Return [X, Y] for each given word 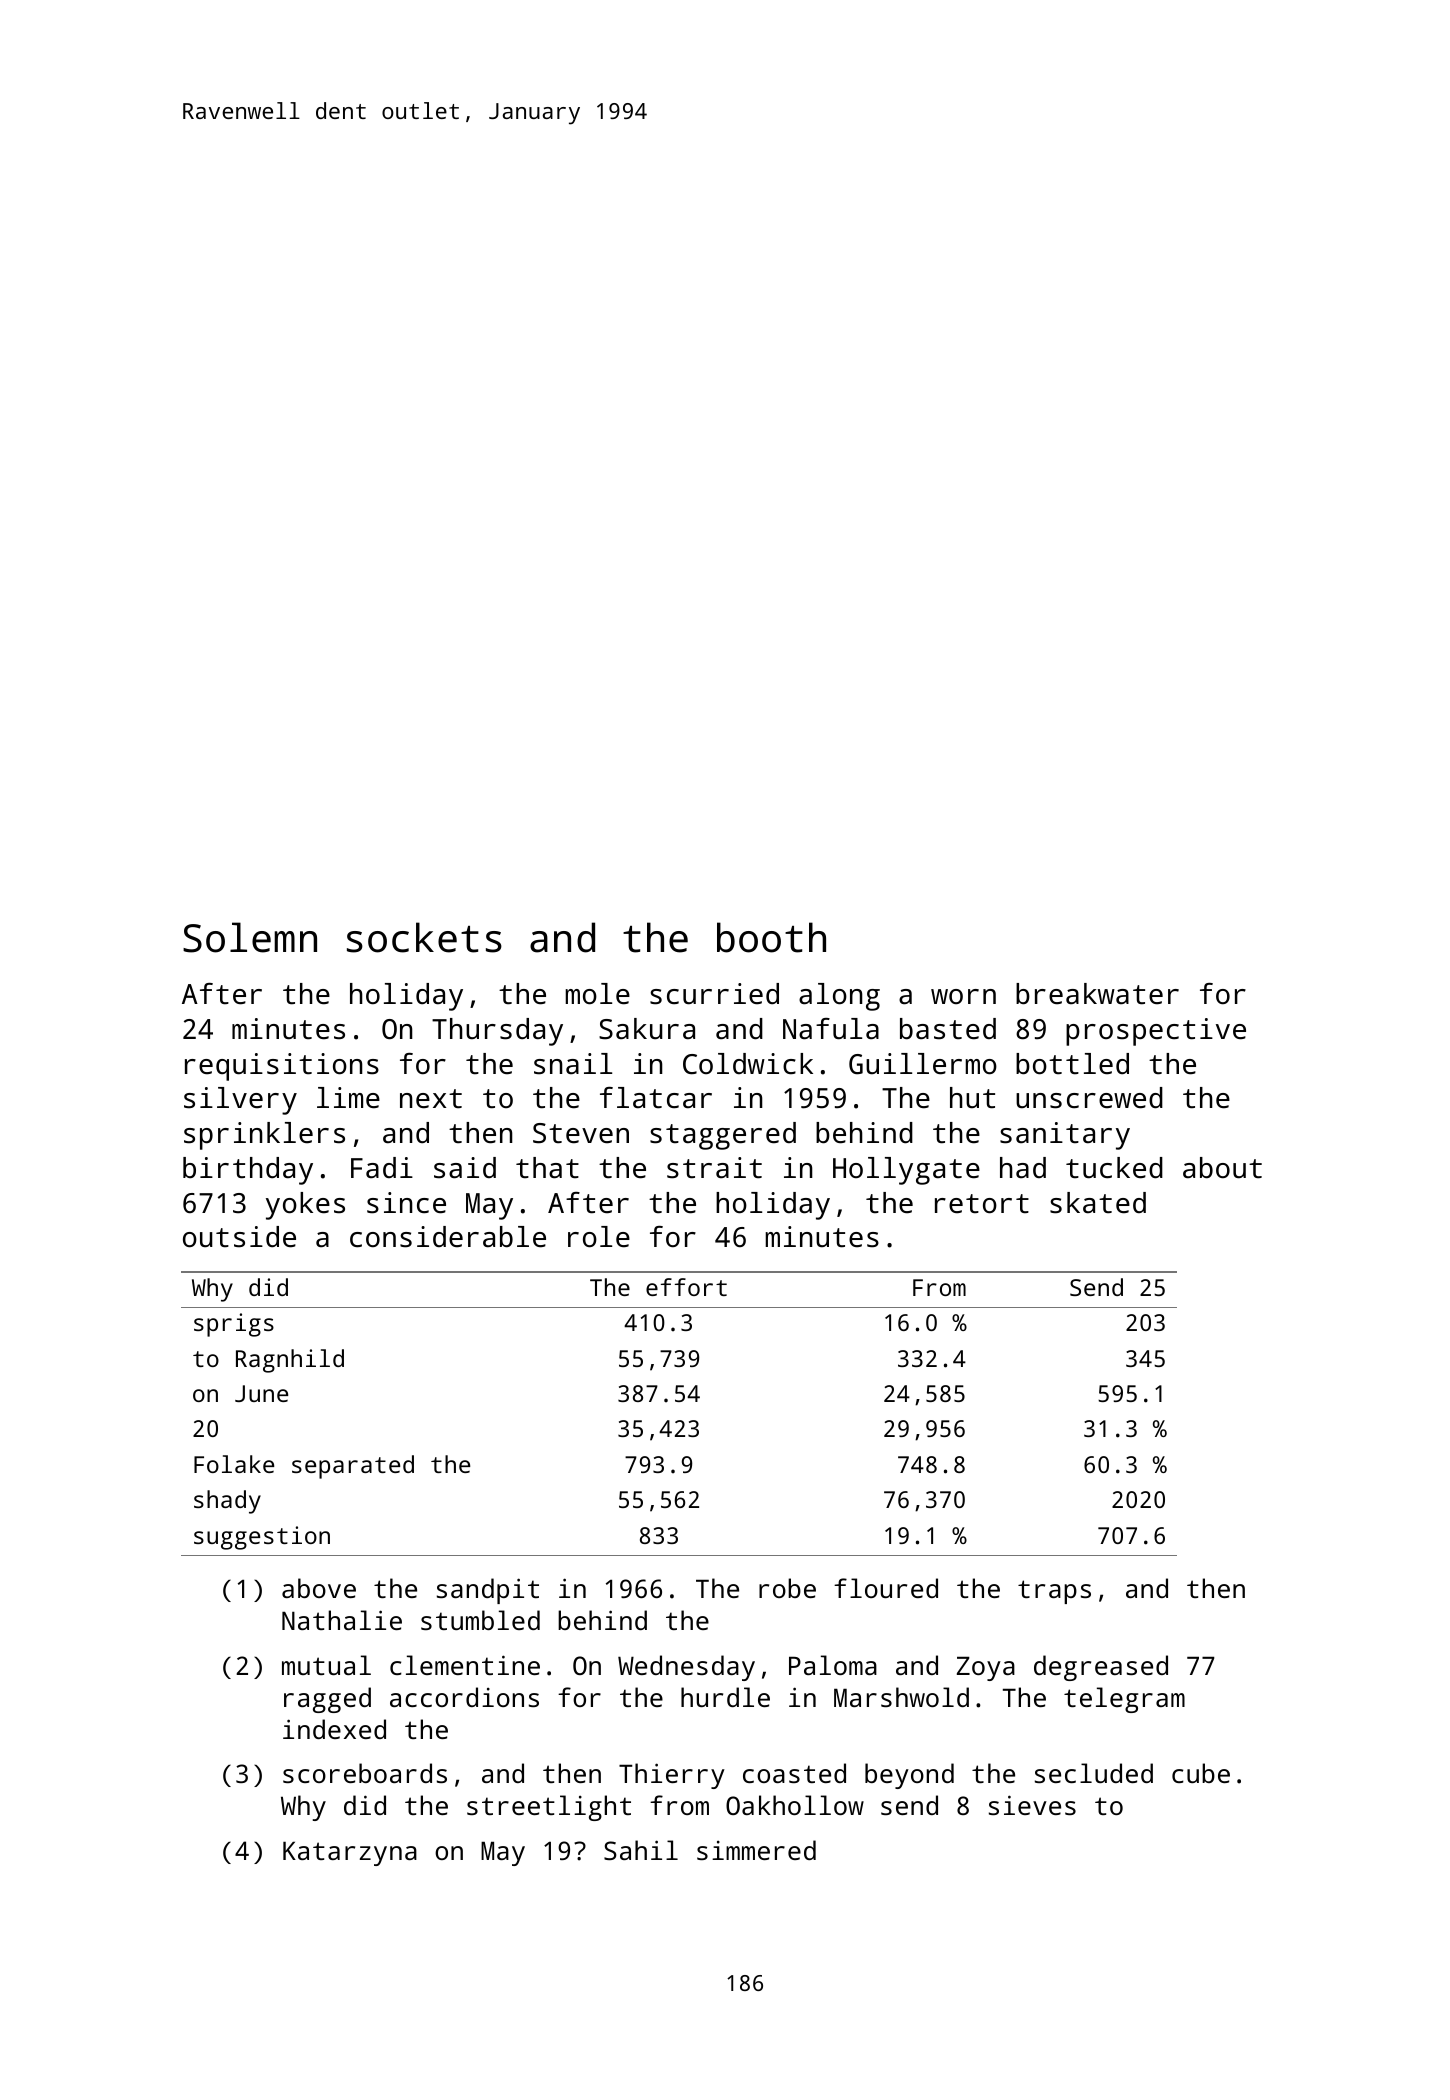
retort [982, 1204]
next [431, 1099]
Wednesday [686, 1668]
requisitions [282, 1067]
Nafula [831, 1029]
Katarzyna [350, 1853]
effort [686, 1287]
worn [963, 996]
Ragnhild [290, 1361]
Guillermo [923, 1064]
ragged [327, 1700]
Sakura [647, 1029]
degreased [1101, 1668]
